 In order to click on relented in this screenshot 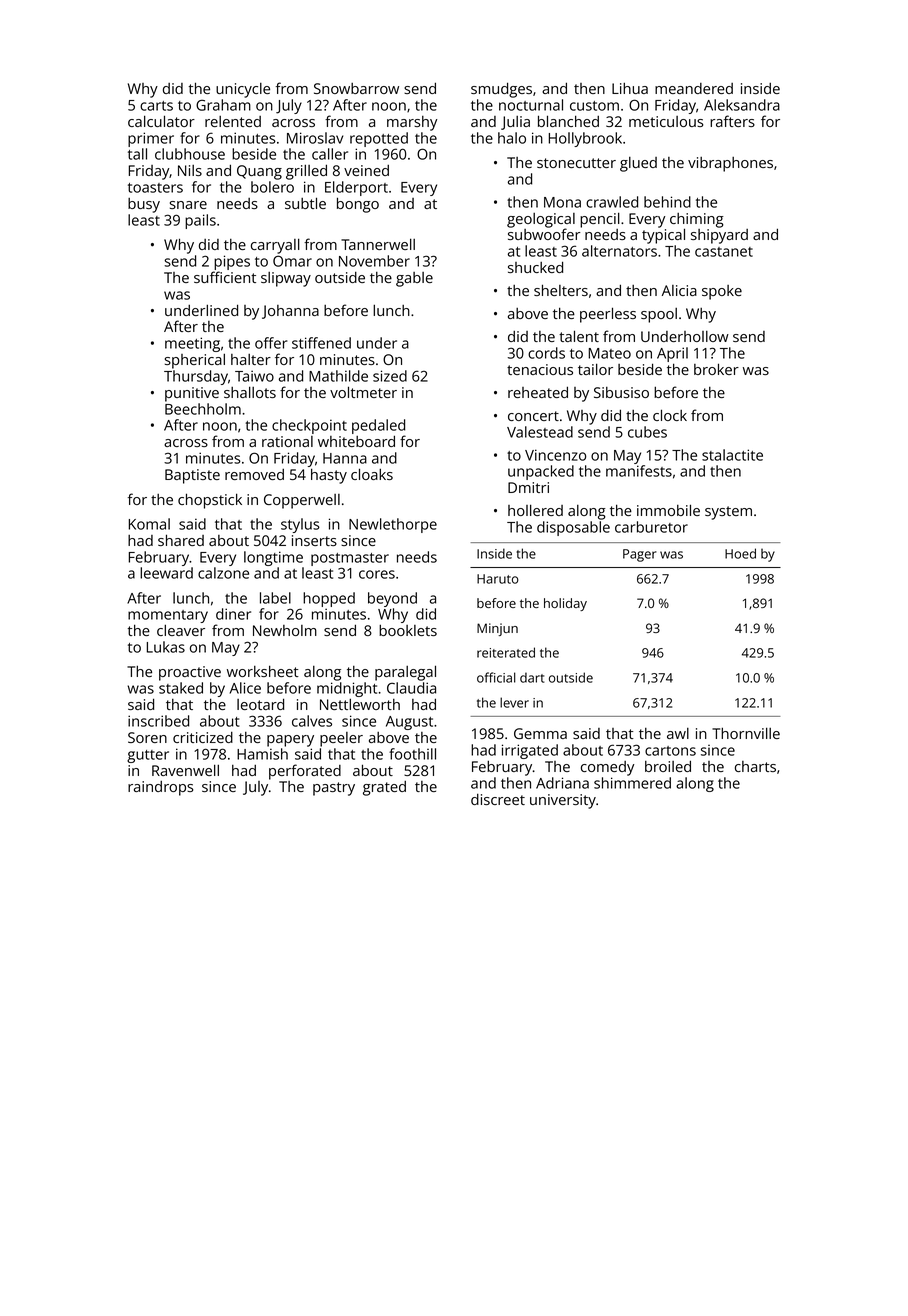, I will do `click(233, 121)`.
